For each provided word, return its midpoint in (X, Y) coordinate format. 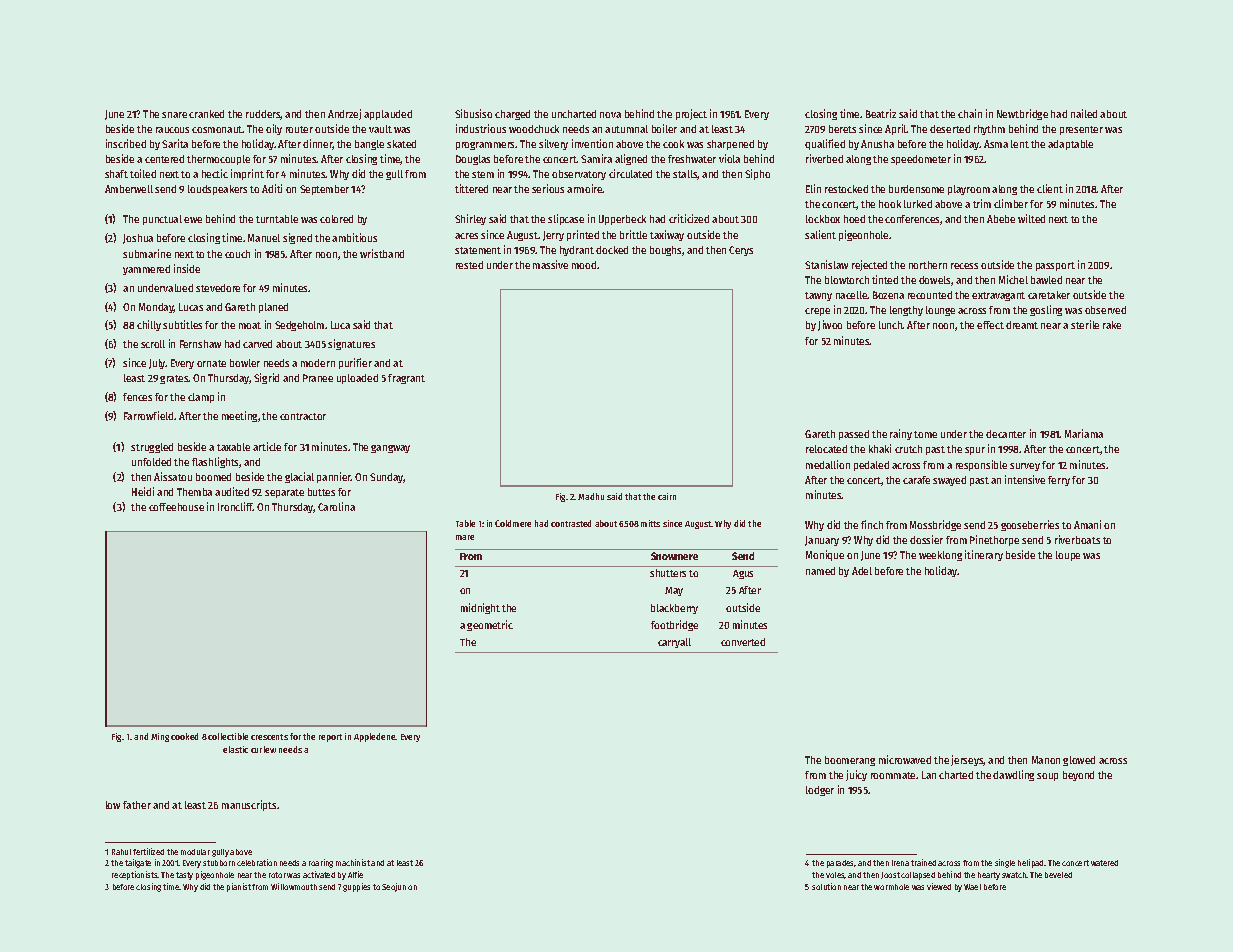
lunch (891, 325)
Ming (160, 737)
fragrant (406, 379)
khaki (880, 448)
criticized (689, 218)
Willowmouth (294, 886)
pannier (334, 477)
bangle (369, 145)
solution (826, 886)
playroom (969, 190)
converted (743, 642)
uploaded (357, 379)
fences (137, 397)
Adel (862, 571)
